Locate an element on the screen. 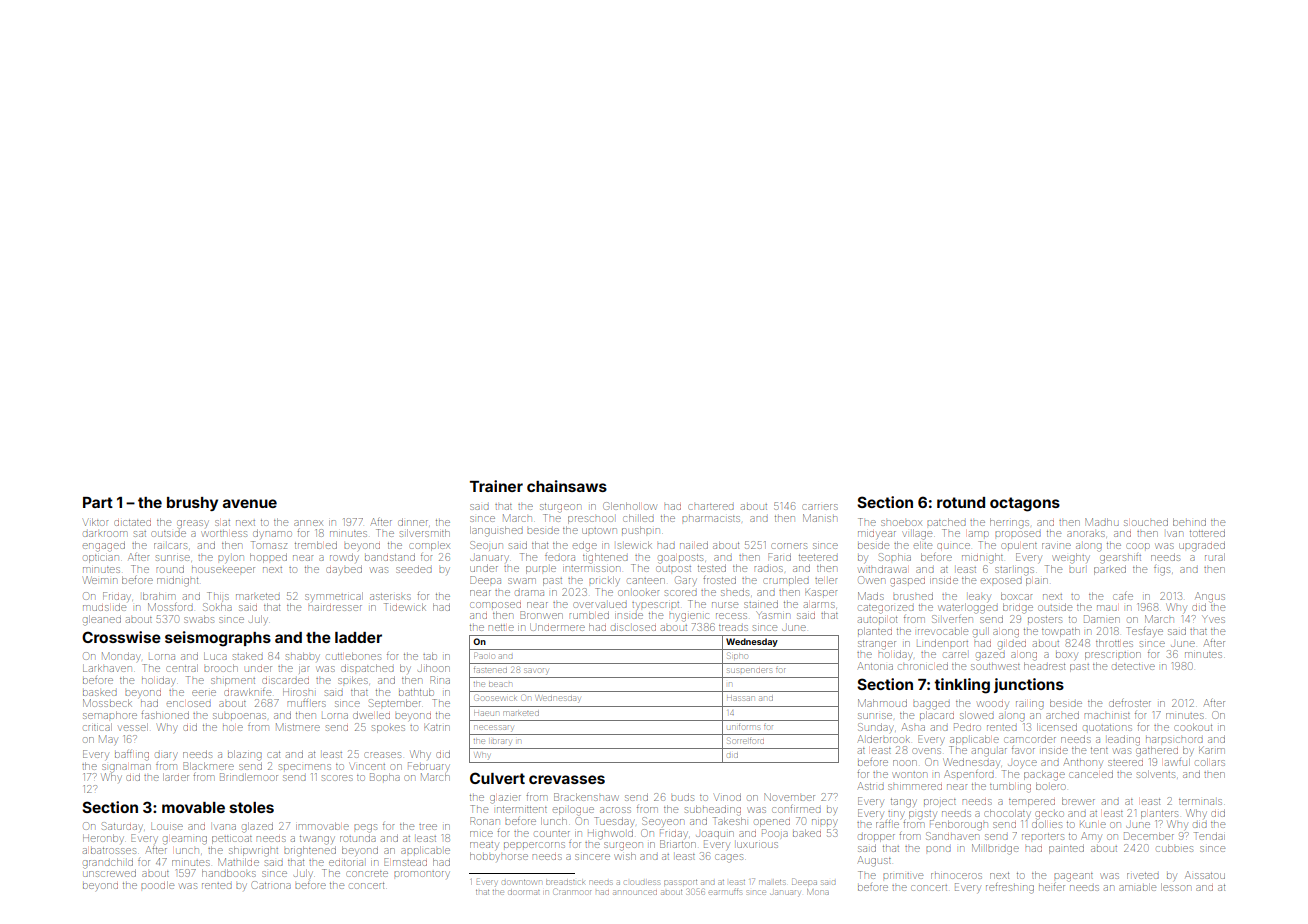  camcorder is located at coordinates (1030, 739).
